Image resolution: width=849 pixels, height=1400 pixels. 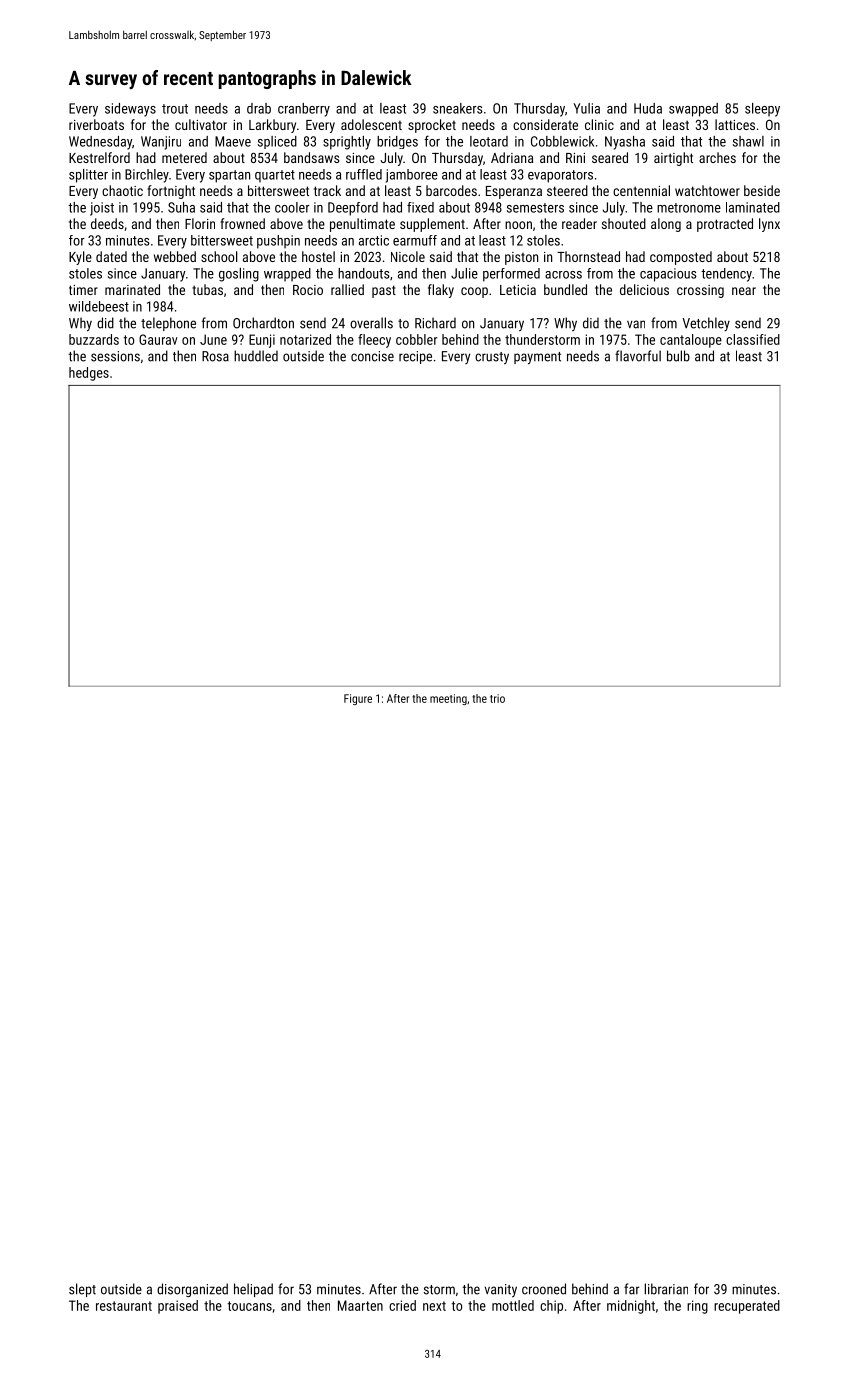 I want to click on meeting, so click(x=448, y=699).
